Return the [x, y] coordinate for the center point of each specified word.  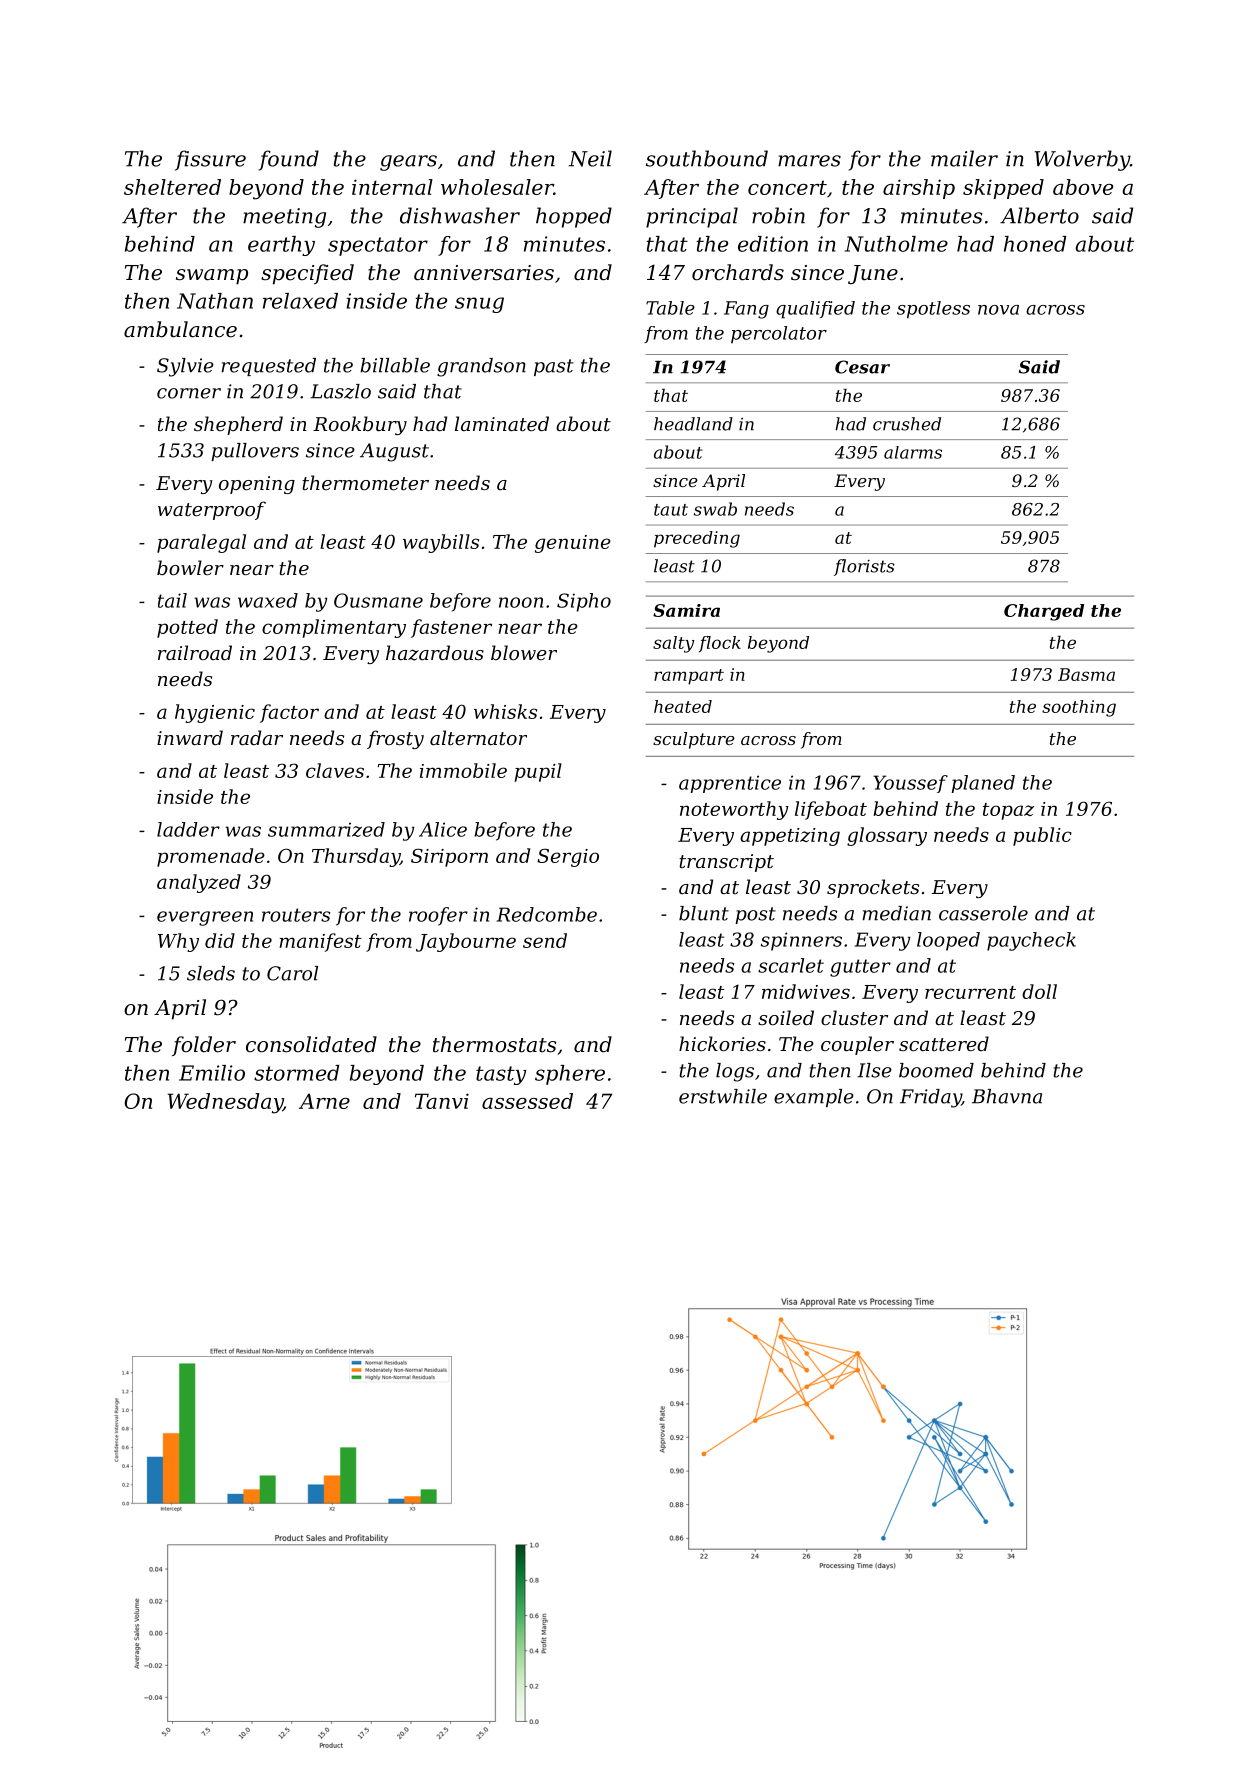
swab [715, 509]
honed [1035, 244]
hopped [574, 217]
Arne [324, 1101]
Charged [1044, 612]
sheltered [172, 187]
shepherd [238, 425]
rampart [689, 677]
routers [296, 915]
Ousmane [378, 600]
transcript [726, 863]
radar [257, 737]
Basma [1086, 674]
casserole [983, 913]
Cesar [862, 367]
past [554, 367]
